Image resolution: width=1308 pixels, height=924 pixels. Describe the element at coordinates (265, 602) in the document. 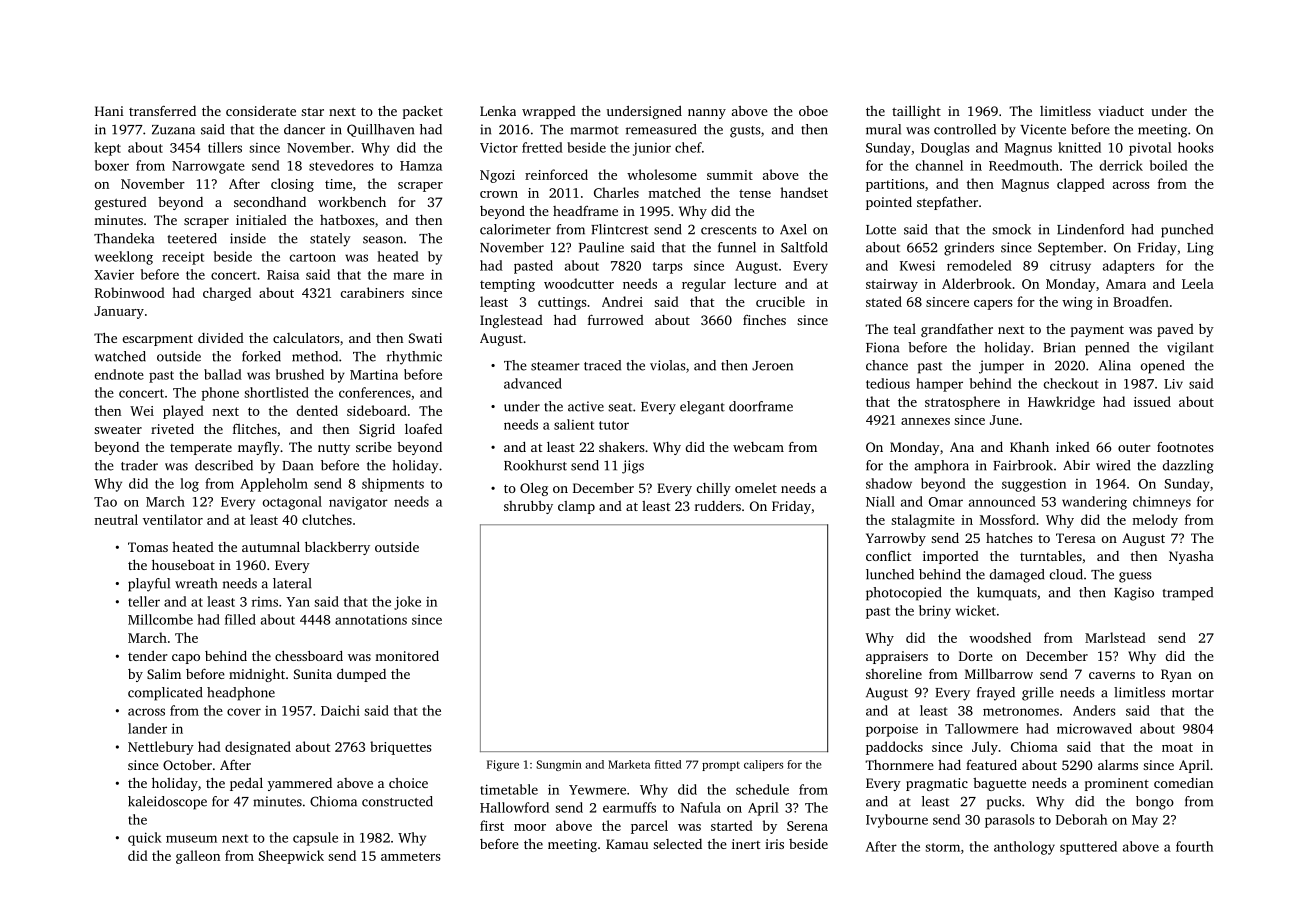

I see `rims` at that location.
